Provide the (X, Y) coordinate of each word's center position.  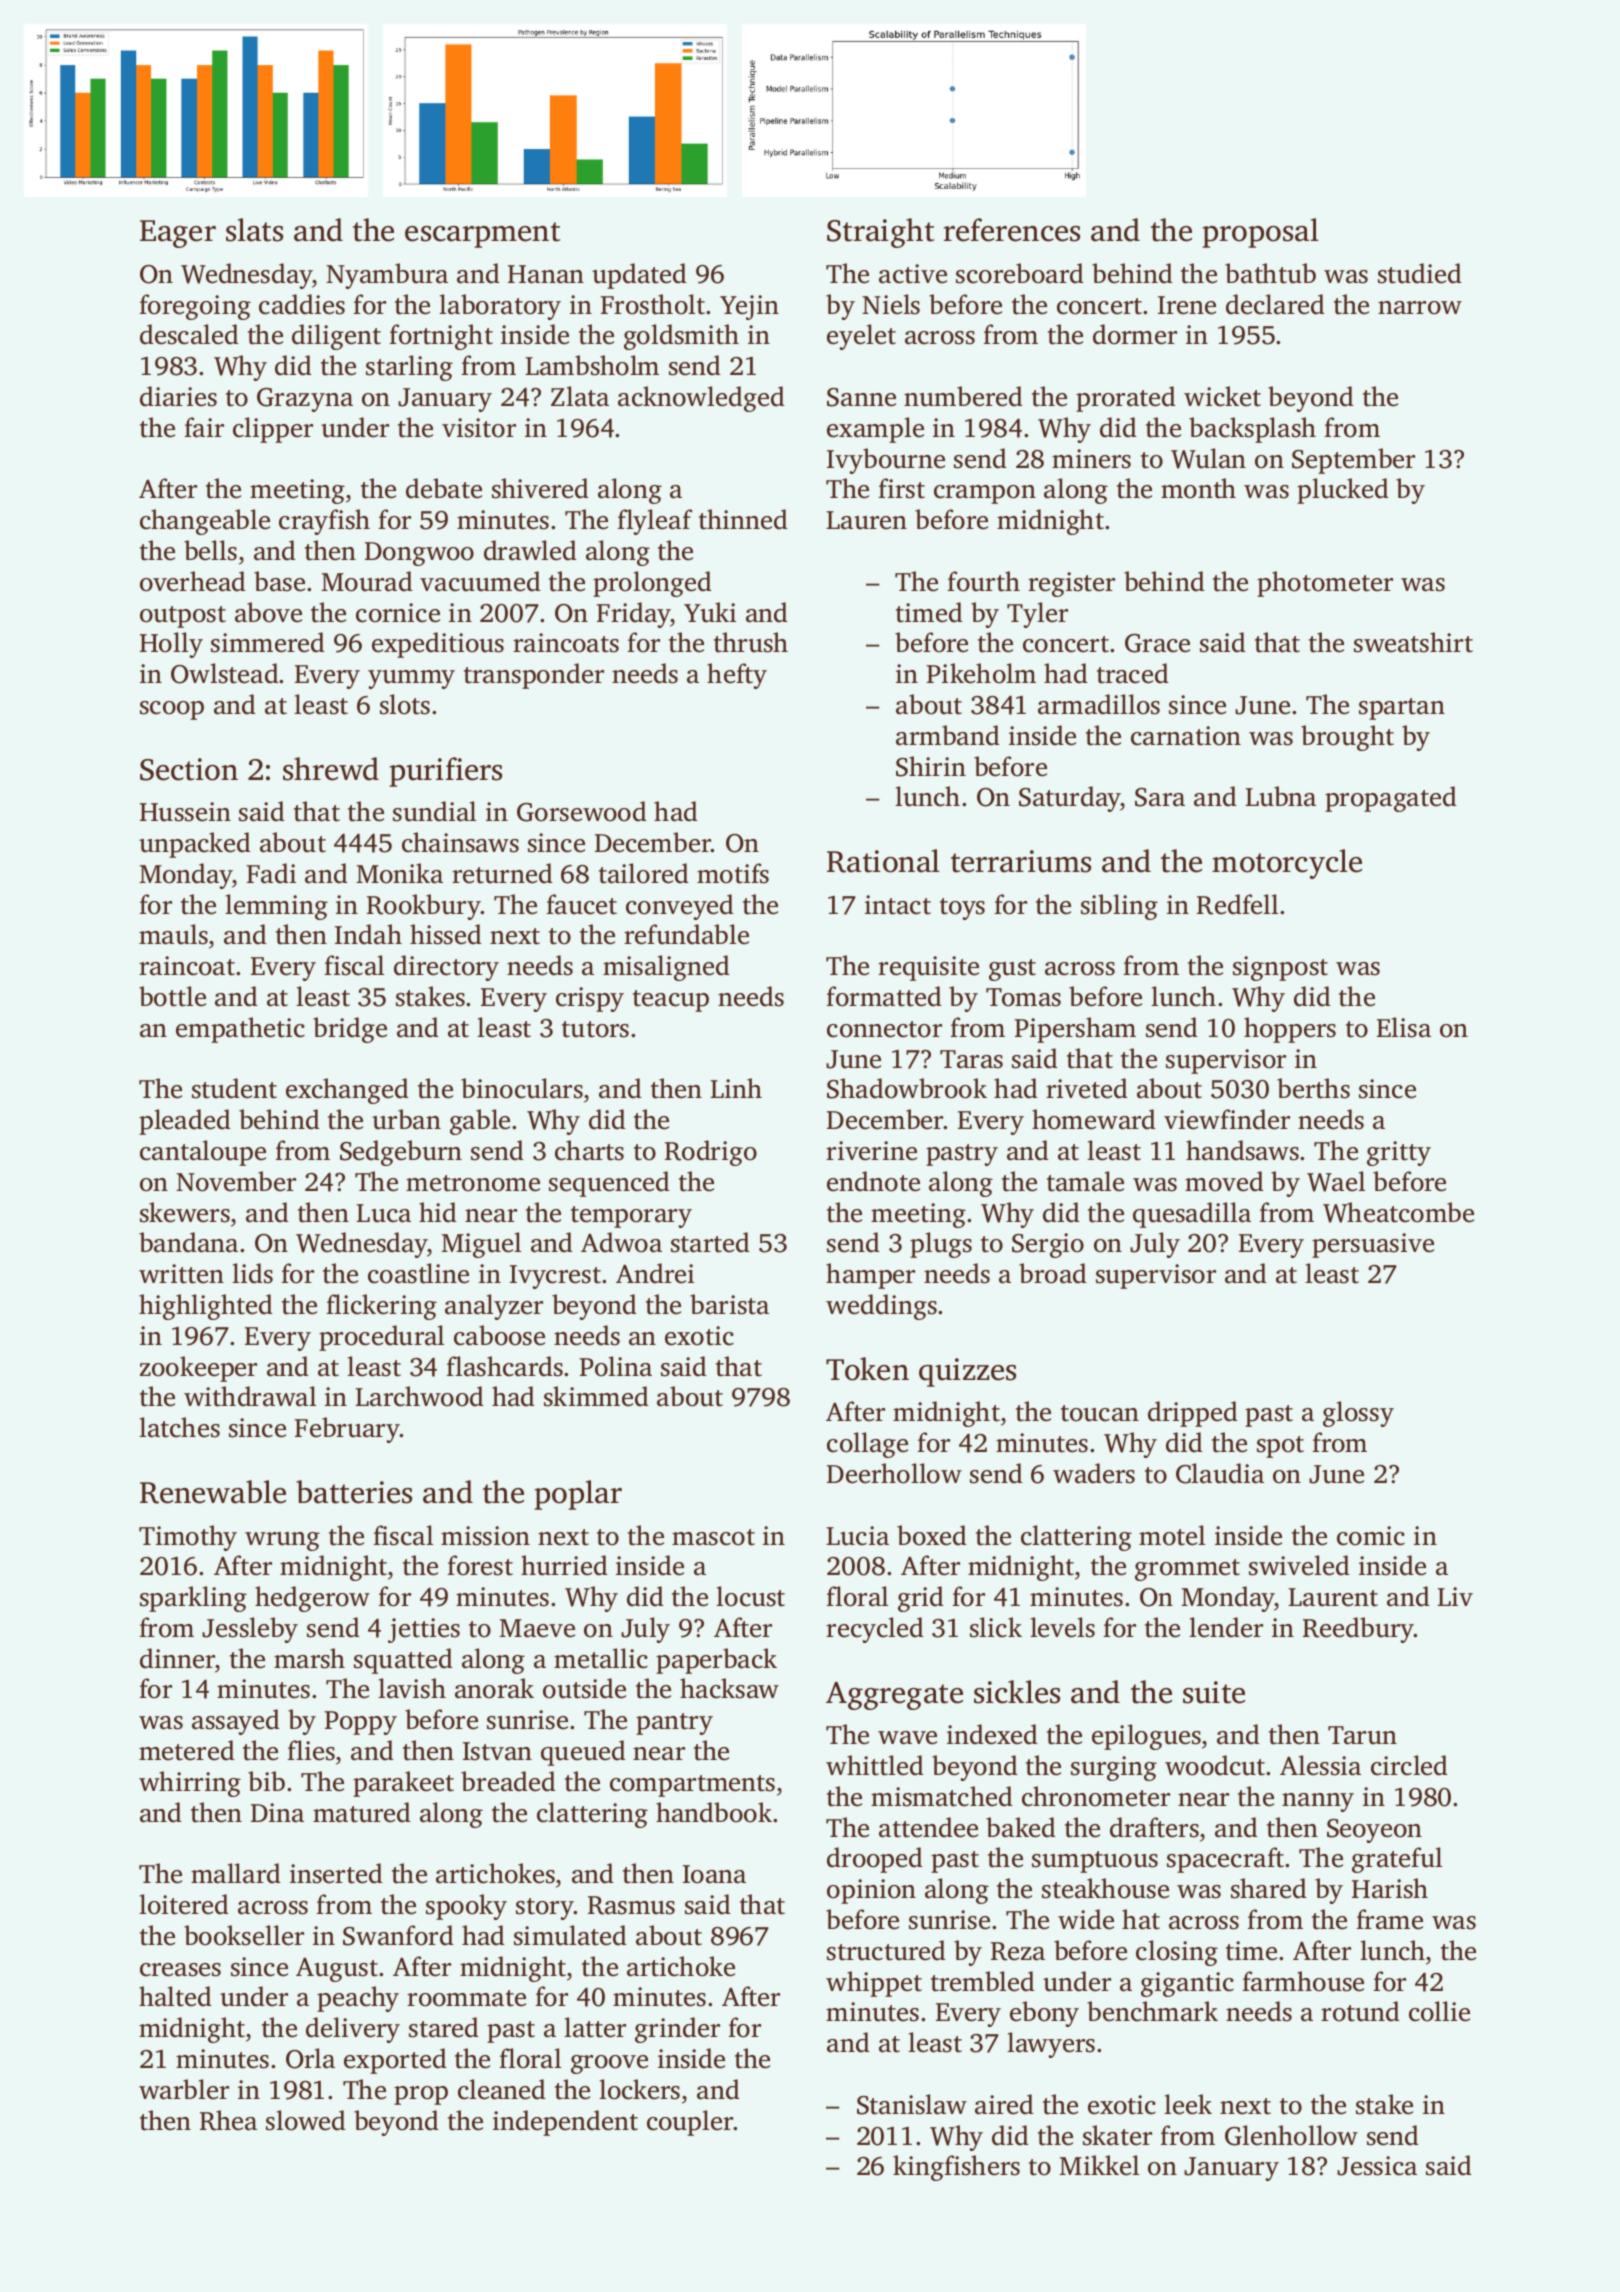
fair (204, 427)
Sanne (861, 397)
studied (1420, 273)
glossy (1358, 1414)
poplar (578, 1495)
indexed (992, 1734)
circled (1409, 1765)
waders (1094, 1473)
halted (175, 1996)
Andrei (655, 1273)
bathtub (1270, 273)
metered (187, 1750)
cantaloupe (203, 1153)
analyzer (494, 1307)
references (1012, 230)
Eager (178, 234)
